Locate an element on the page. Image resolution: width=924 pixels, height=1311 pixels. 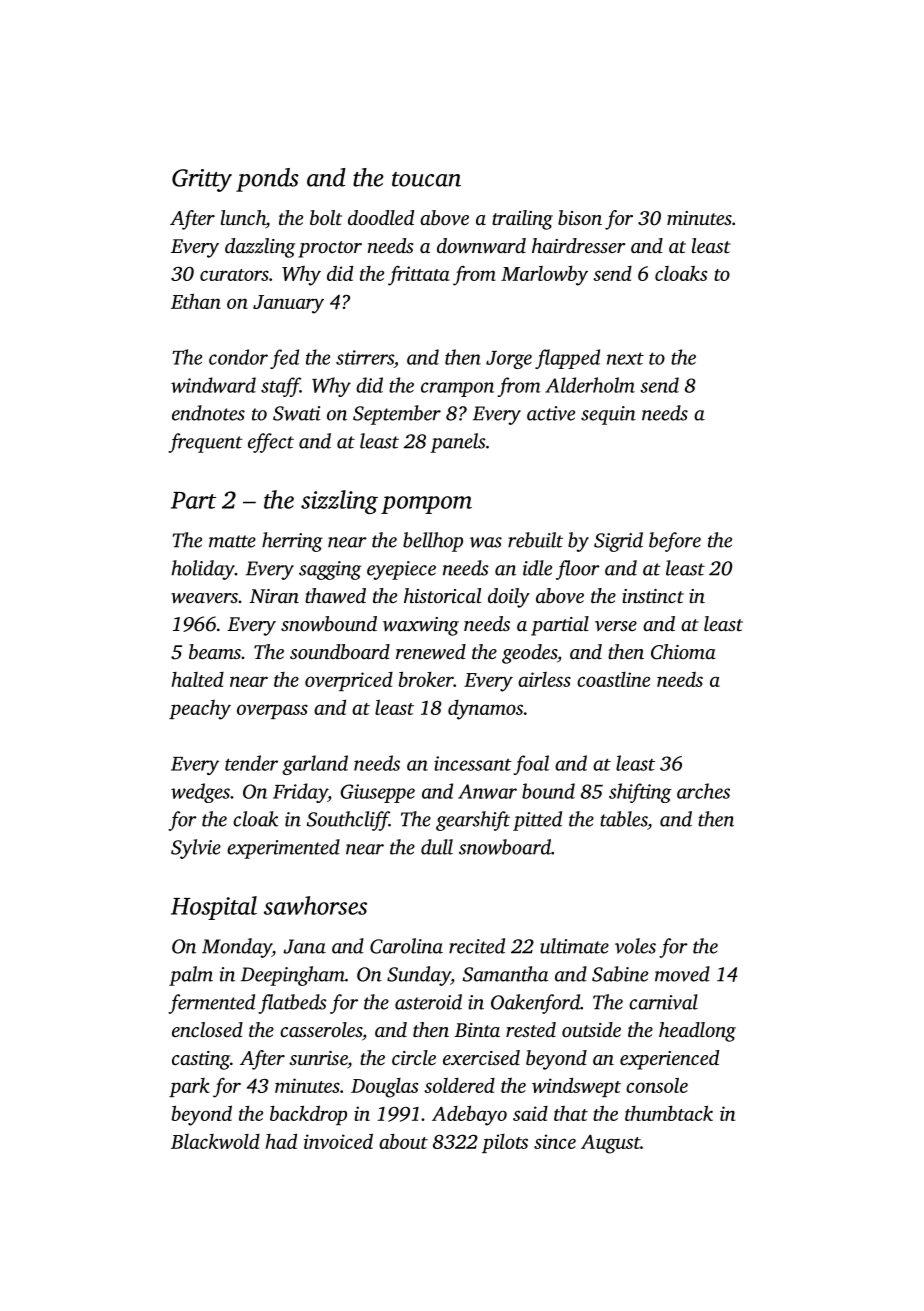
Gritty is located at coordinates (202, 180).
